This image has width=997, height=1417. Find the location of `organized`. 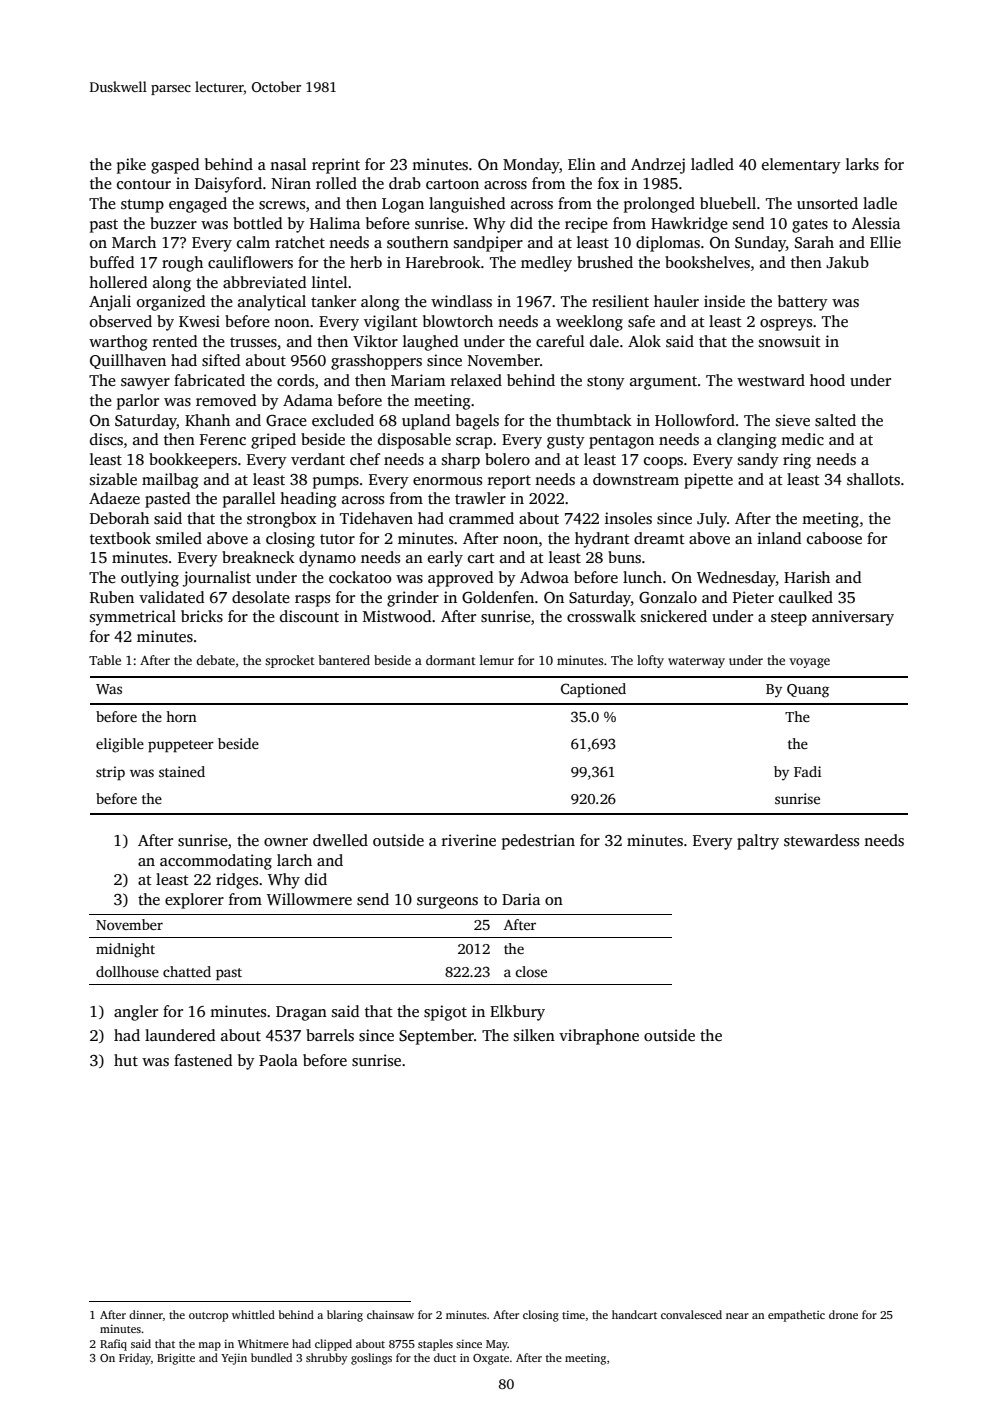

organized is located at coordinates (171, 303).
